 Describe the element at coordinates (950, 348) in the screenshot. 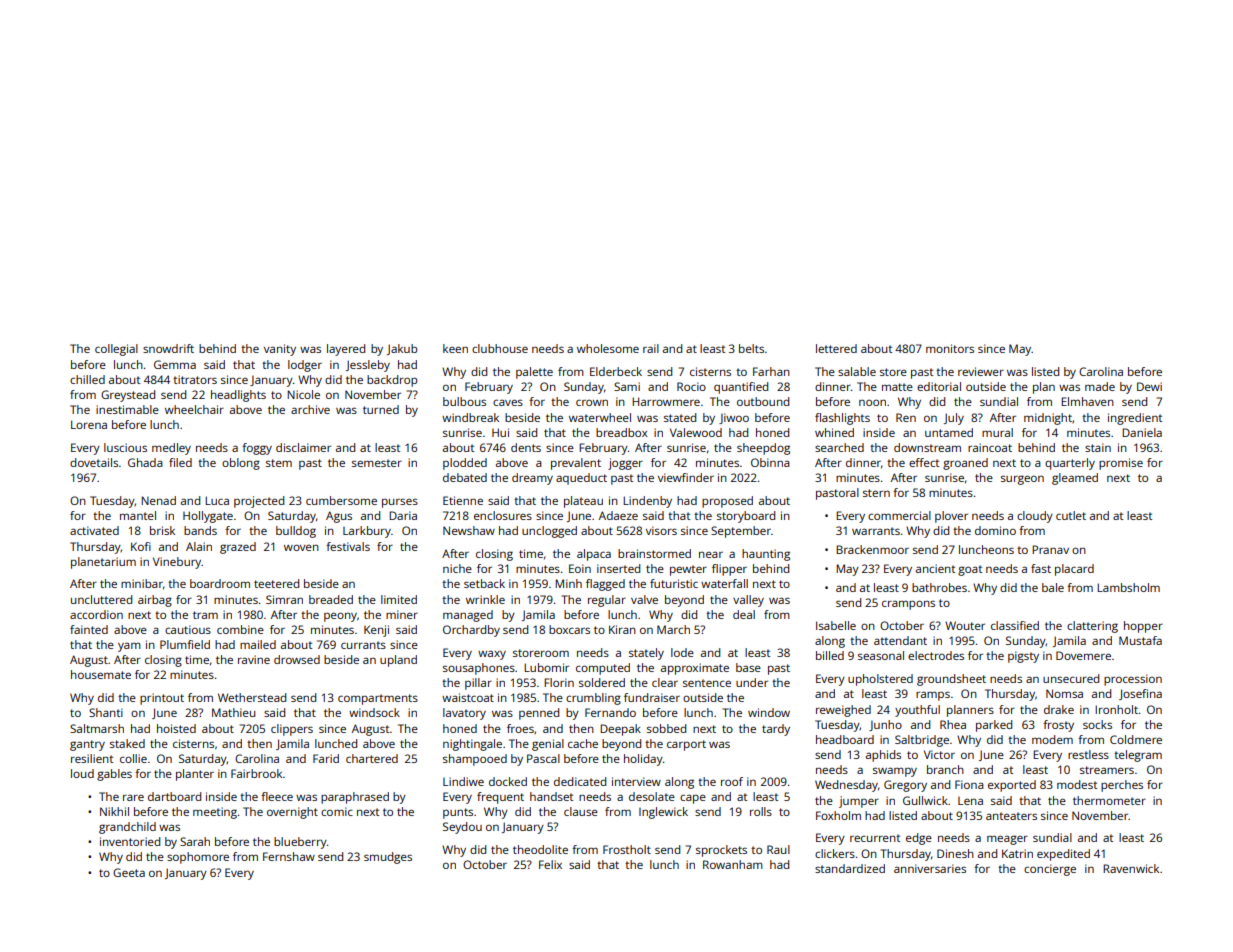

I see `monitors` at that location.
